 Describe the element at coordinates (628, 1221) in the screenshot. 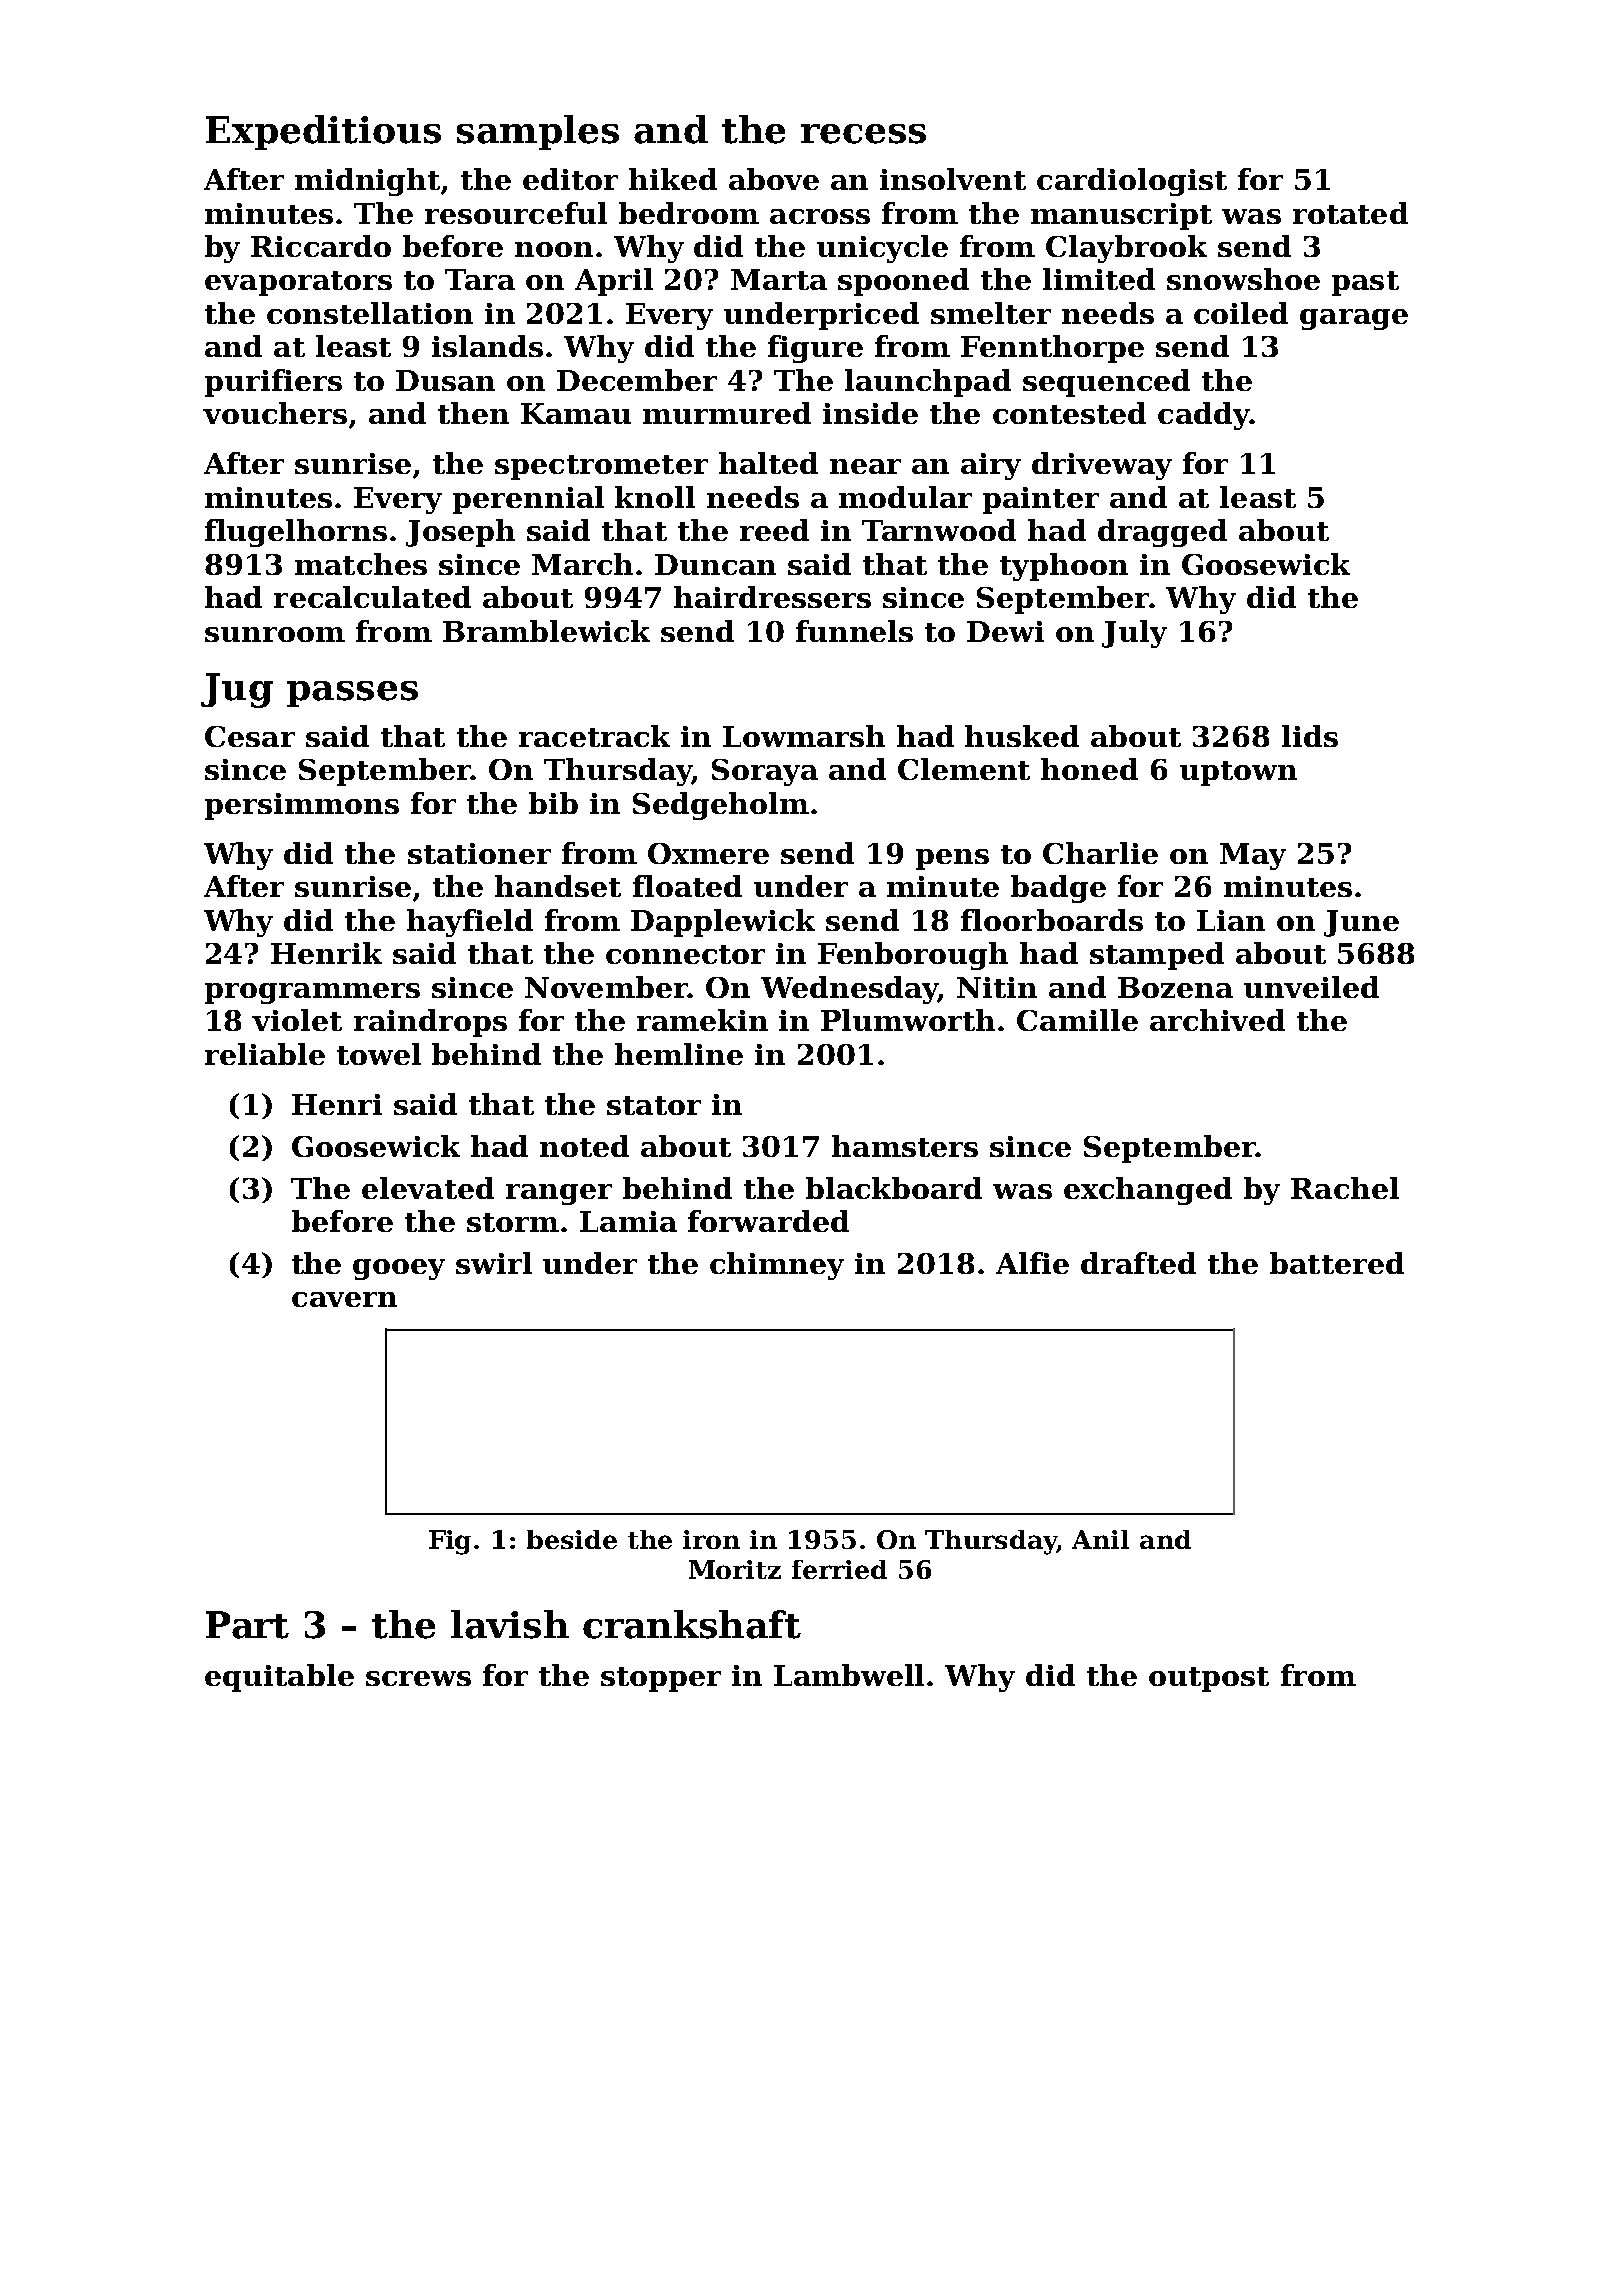

I see `Lamia` at that location.
